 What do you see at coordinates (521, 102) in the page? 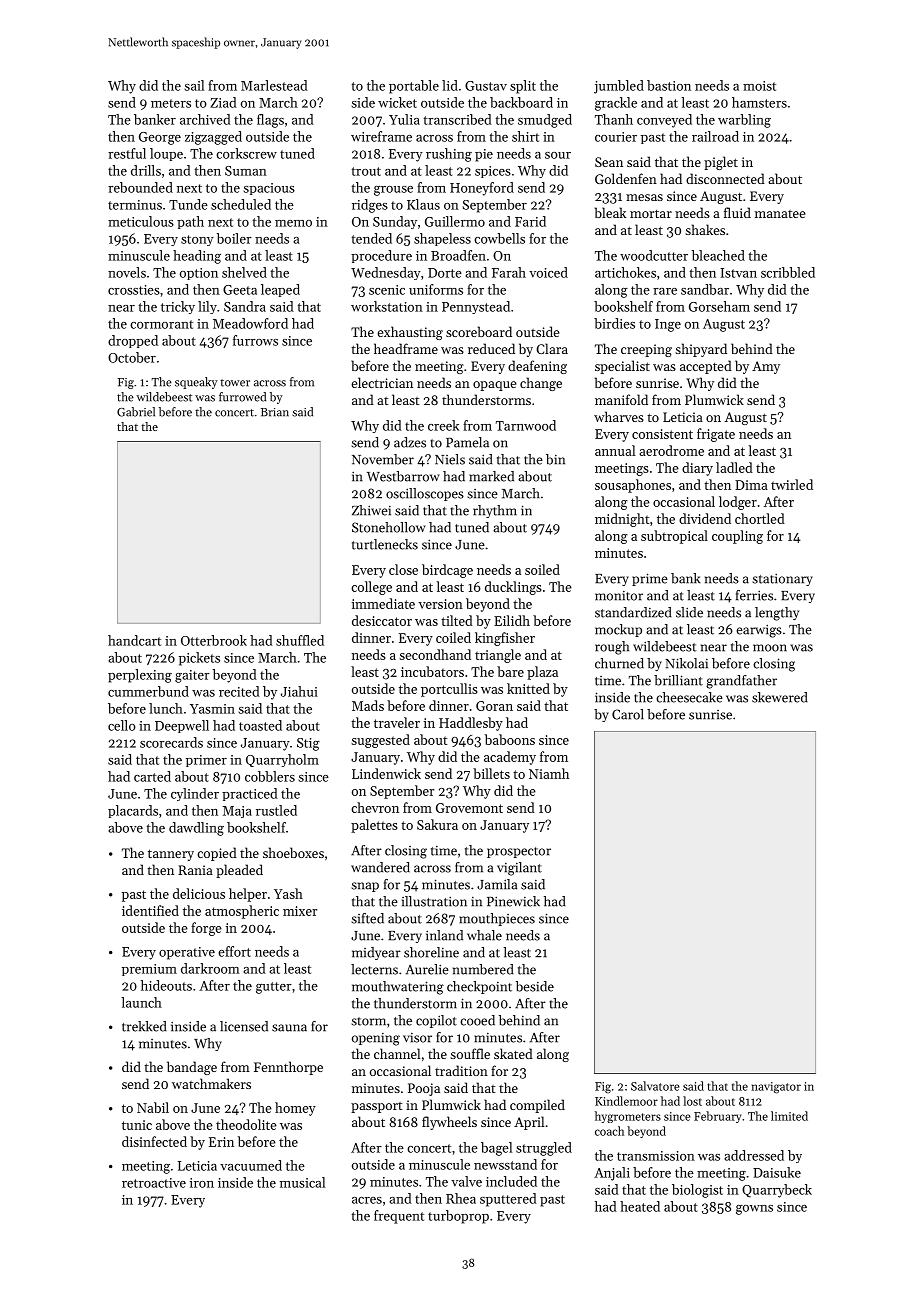
I see `backboard` at bounding box center [521, 102].
